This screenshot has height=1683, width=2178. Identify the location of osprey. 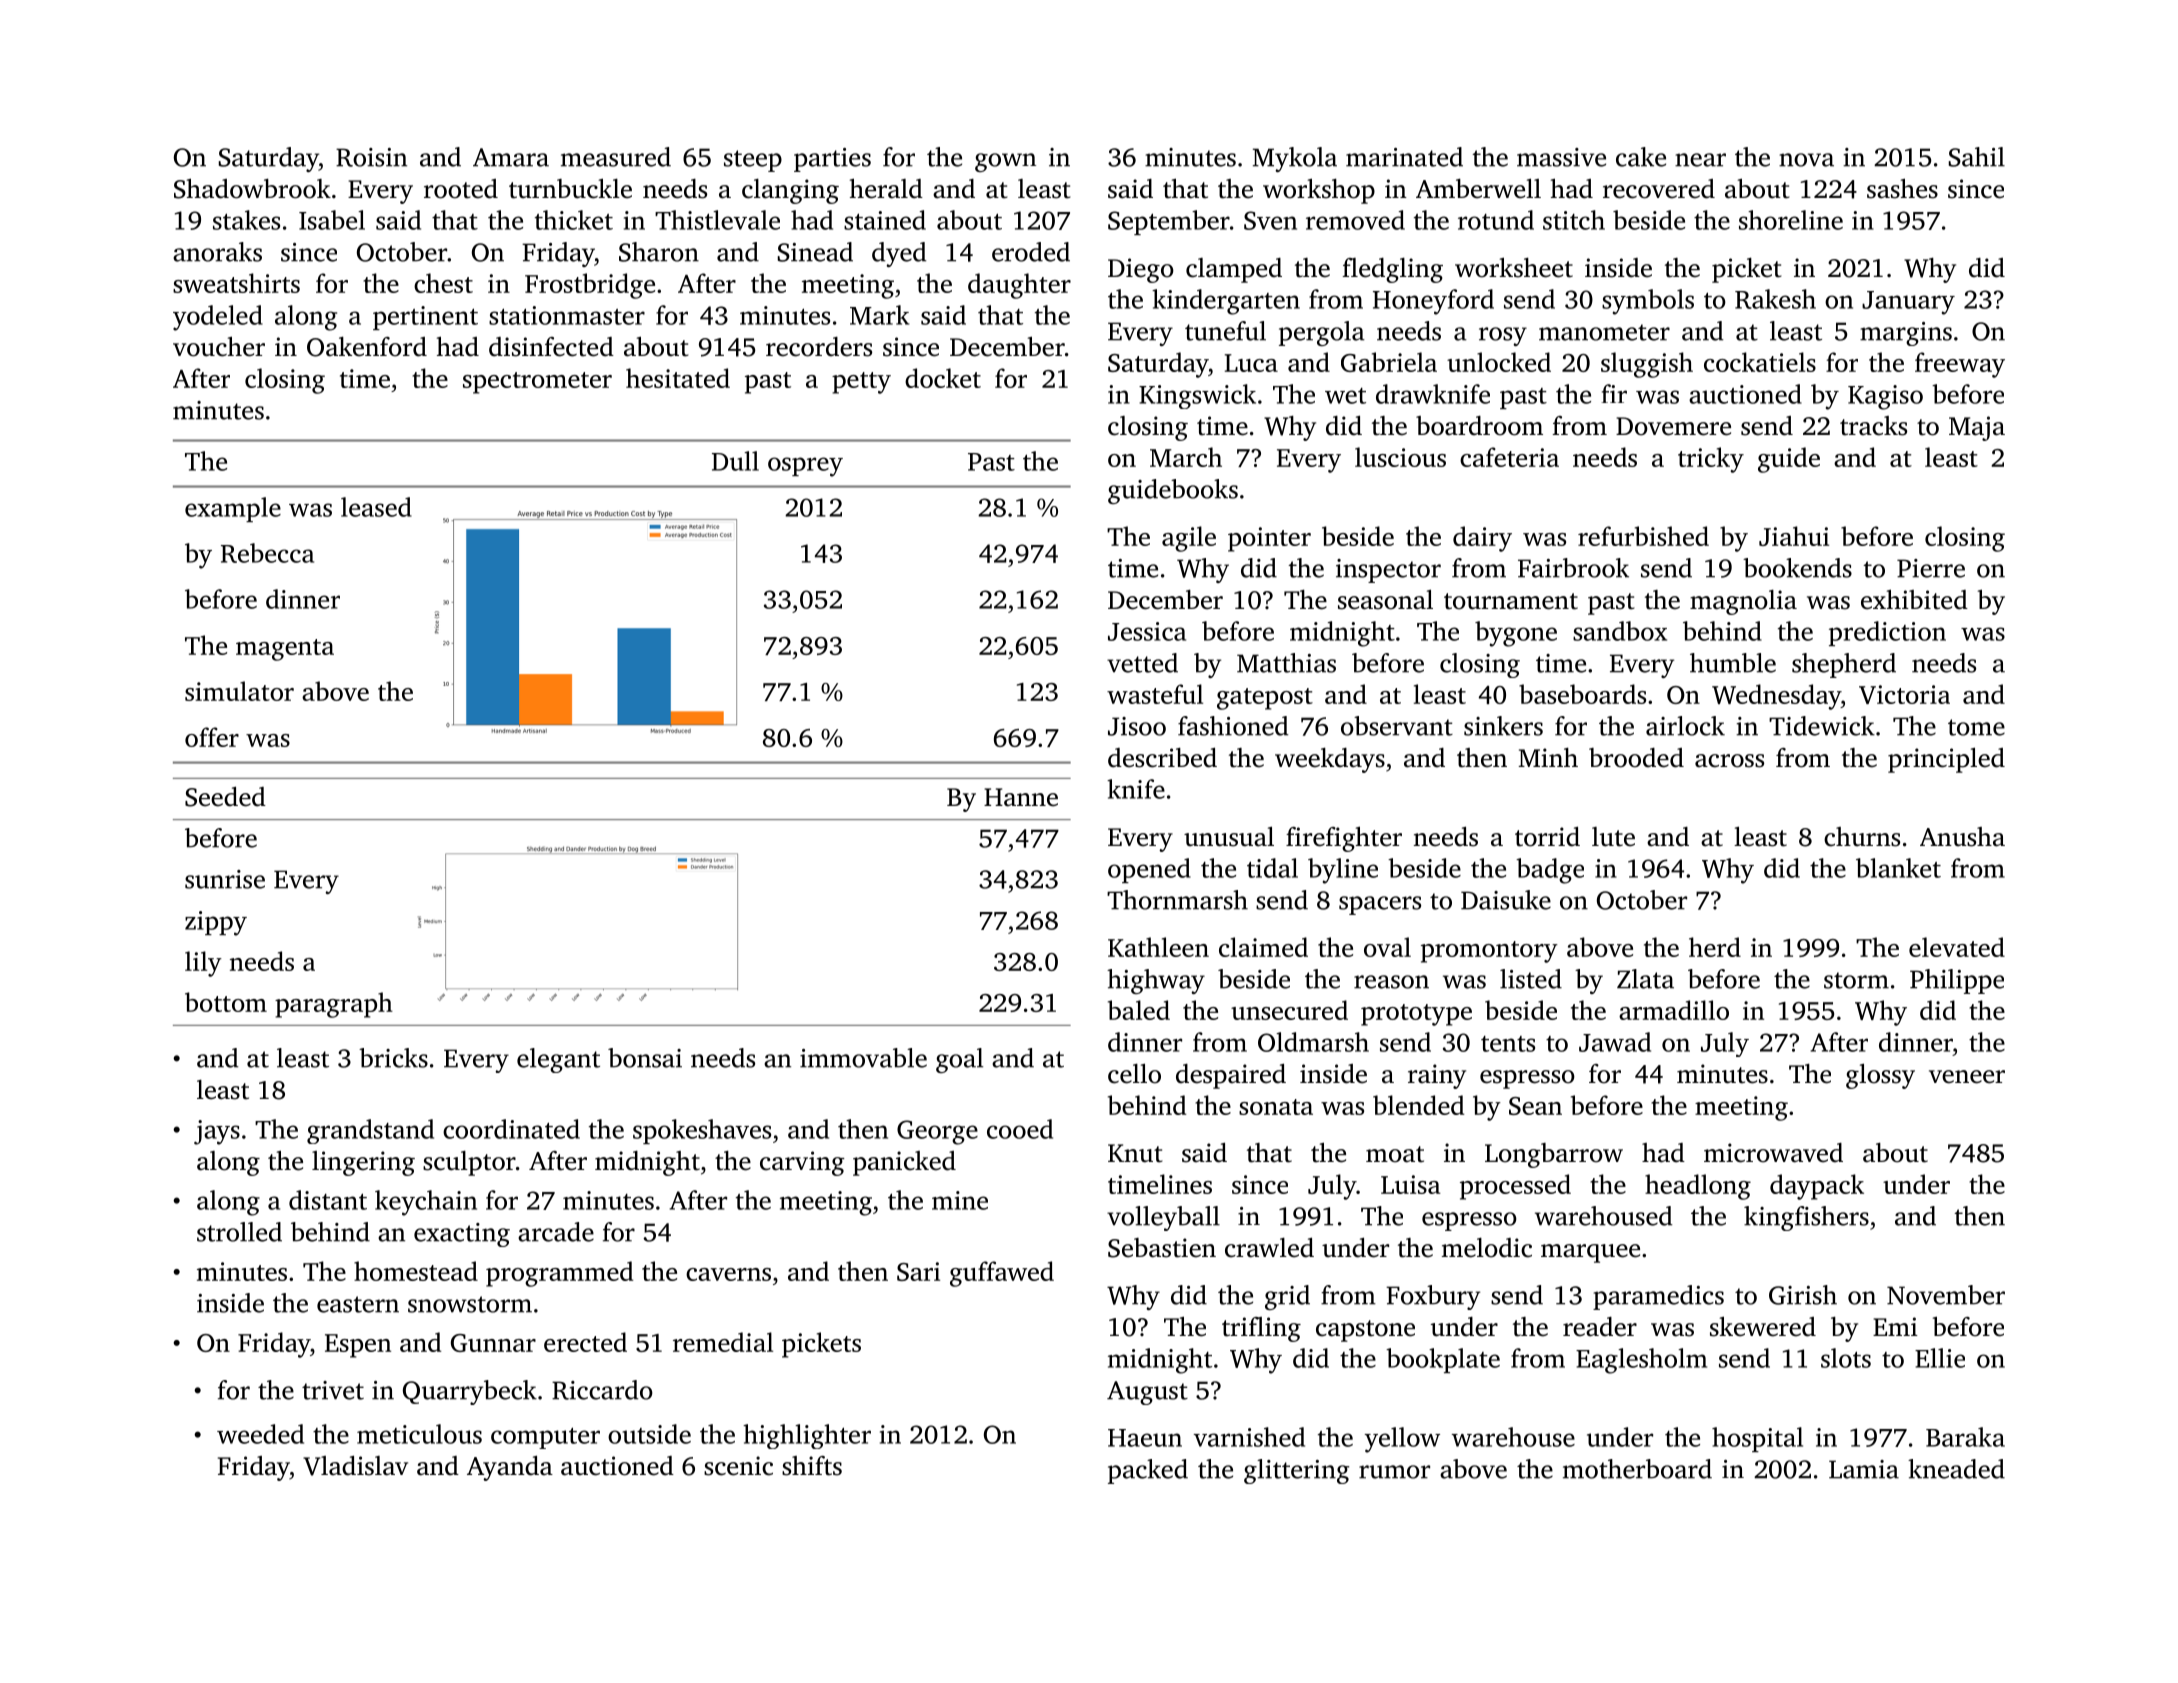
(805, 467).
